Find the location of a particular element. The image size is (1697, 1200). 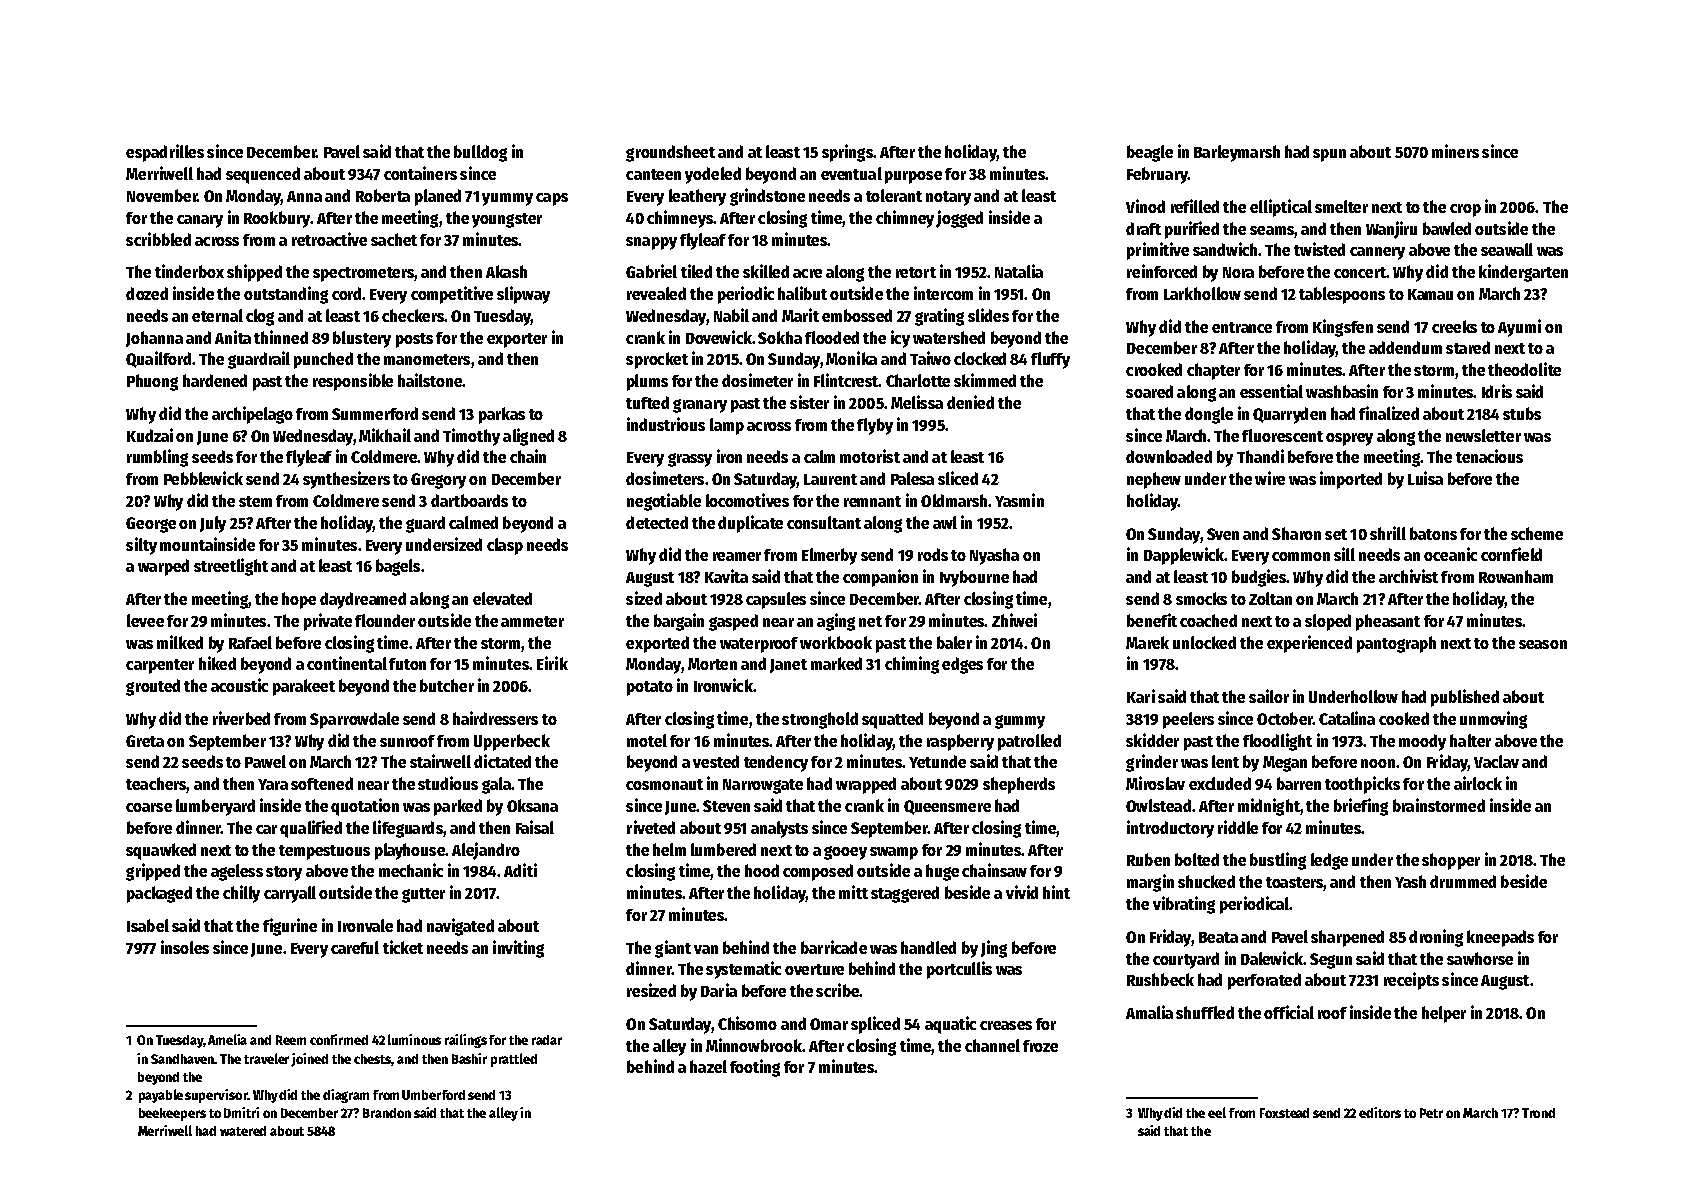

luminous is located at coordinates (414, 1039).
